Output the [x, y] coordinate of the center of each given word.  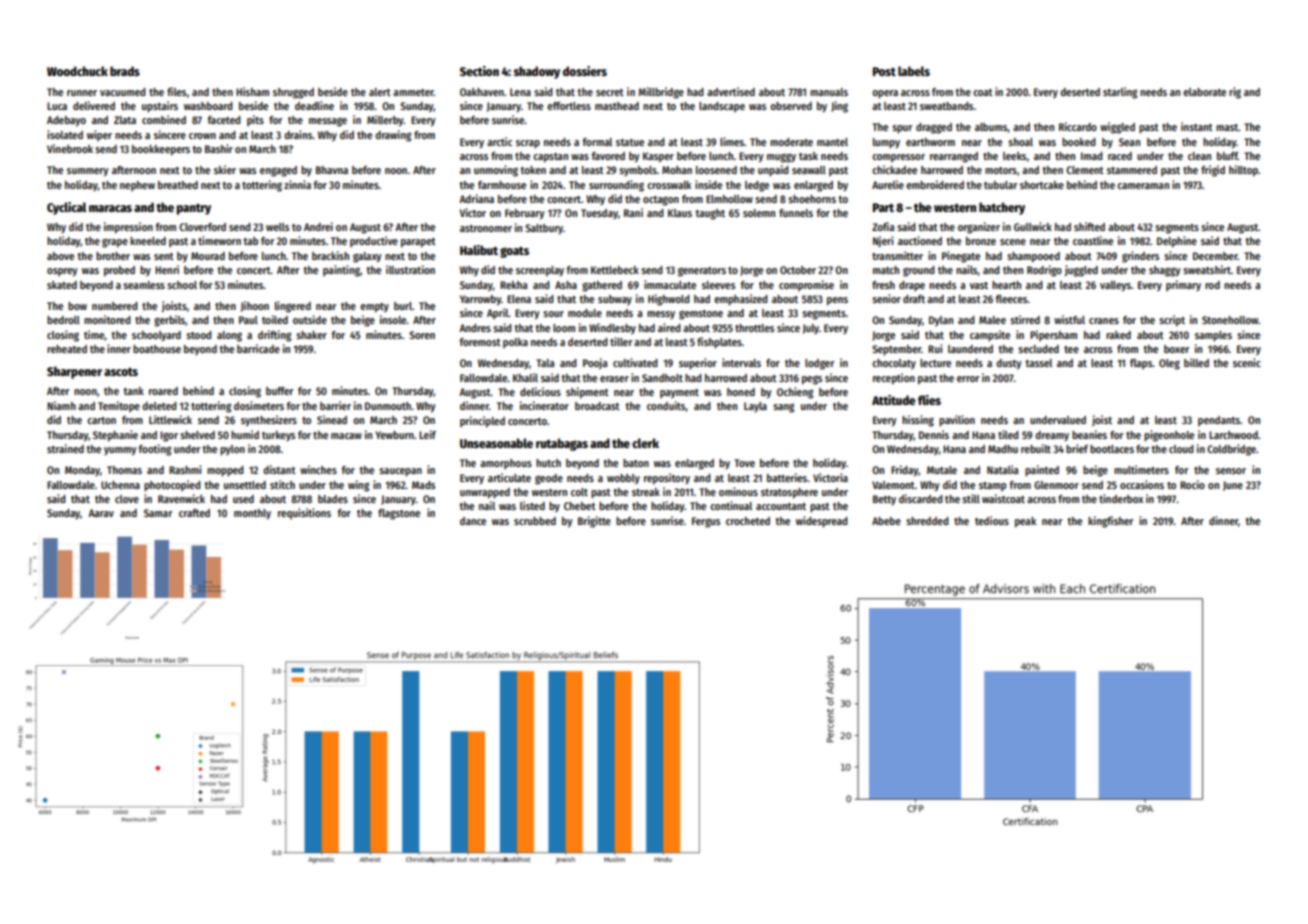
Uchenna [120, 485]
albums [991, 128]
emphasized [741, 300]
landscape [722, 107]
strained [65, 448]
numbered [115, 306]
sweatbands [946, 106]
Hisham [252, 91]
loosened [716, 170]
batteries [787, 477]
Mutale [942, 470]
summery [87, 172]
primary [1183, 285]
